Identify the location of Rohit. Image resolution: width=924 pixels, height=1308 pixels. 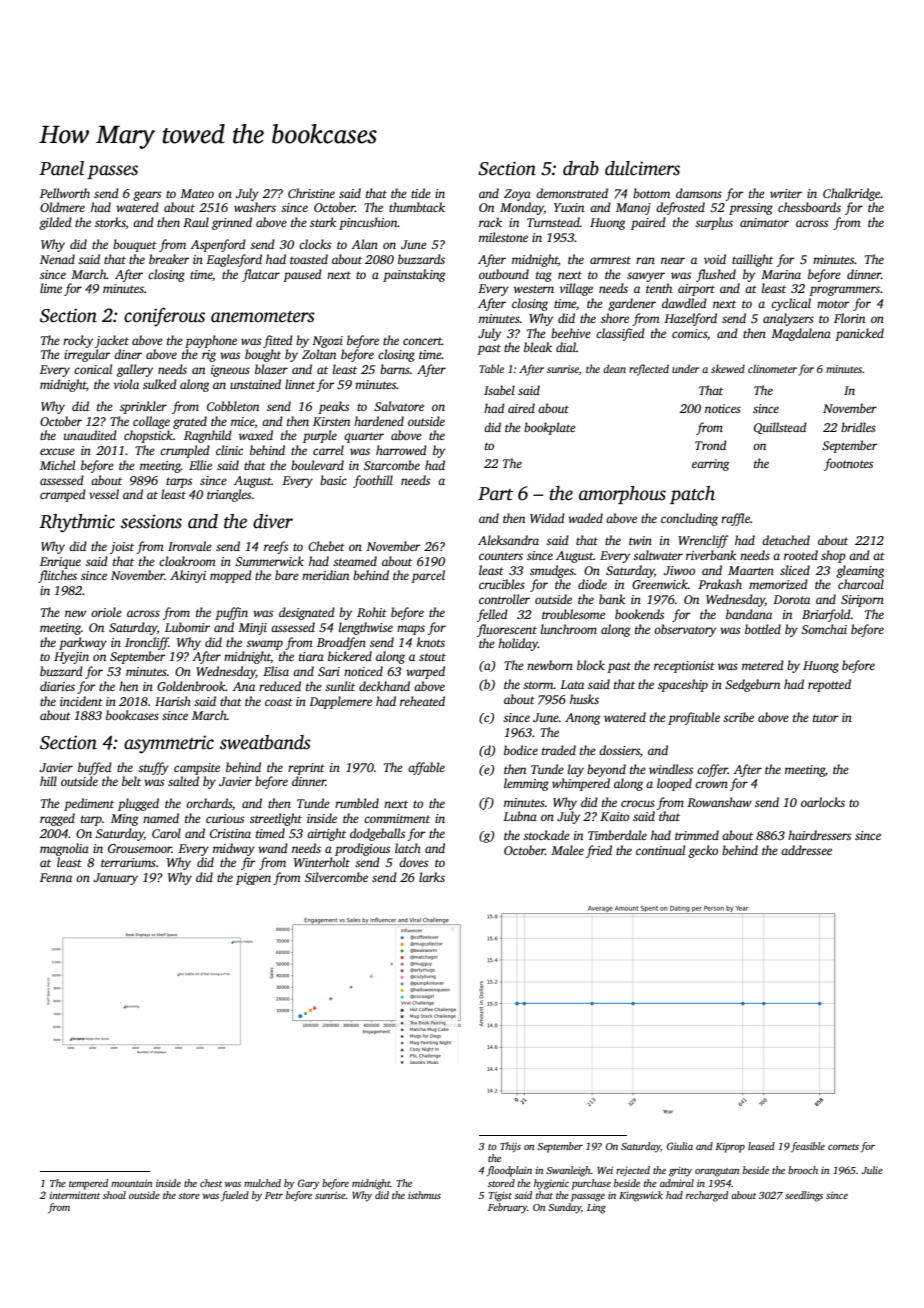
(372, 612).
